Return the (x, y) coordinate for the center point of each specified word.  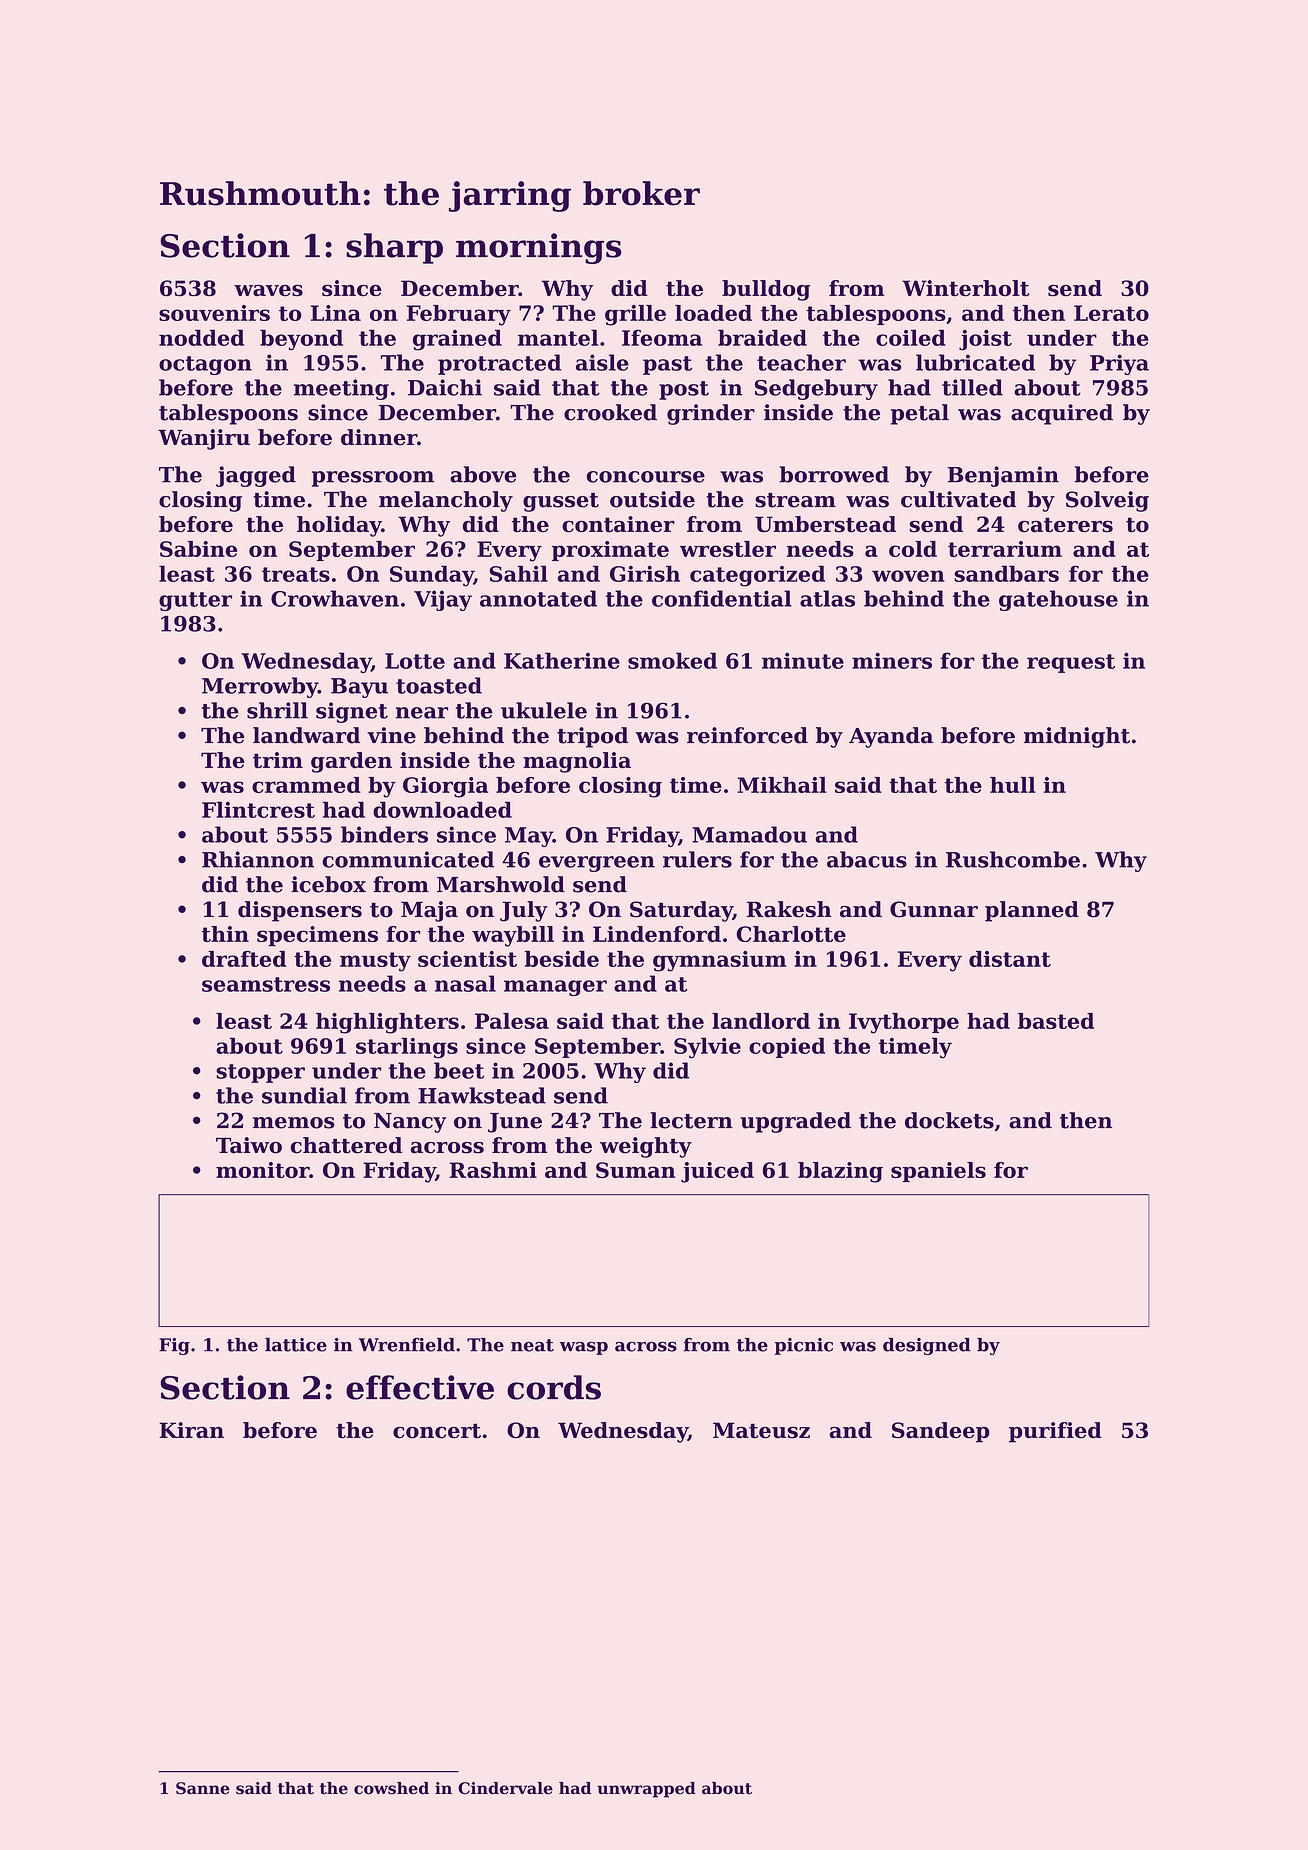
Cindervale (505, 1788)
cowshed (391, 1788)
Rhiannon (258, 859)
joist (985, 340)
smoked (672, 660)
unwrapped (646, 1790)
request (1071, 663)
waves (268, 291)
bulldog (766, 290)
